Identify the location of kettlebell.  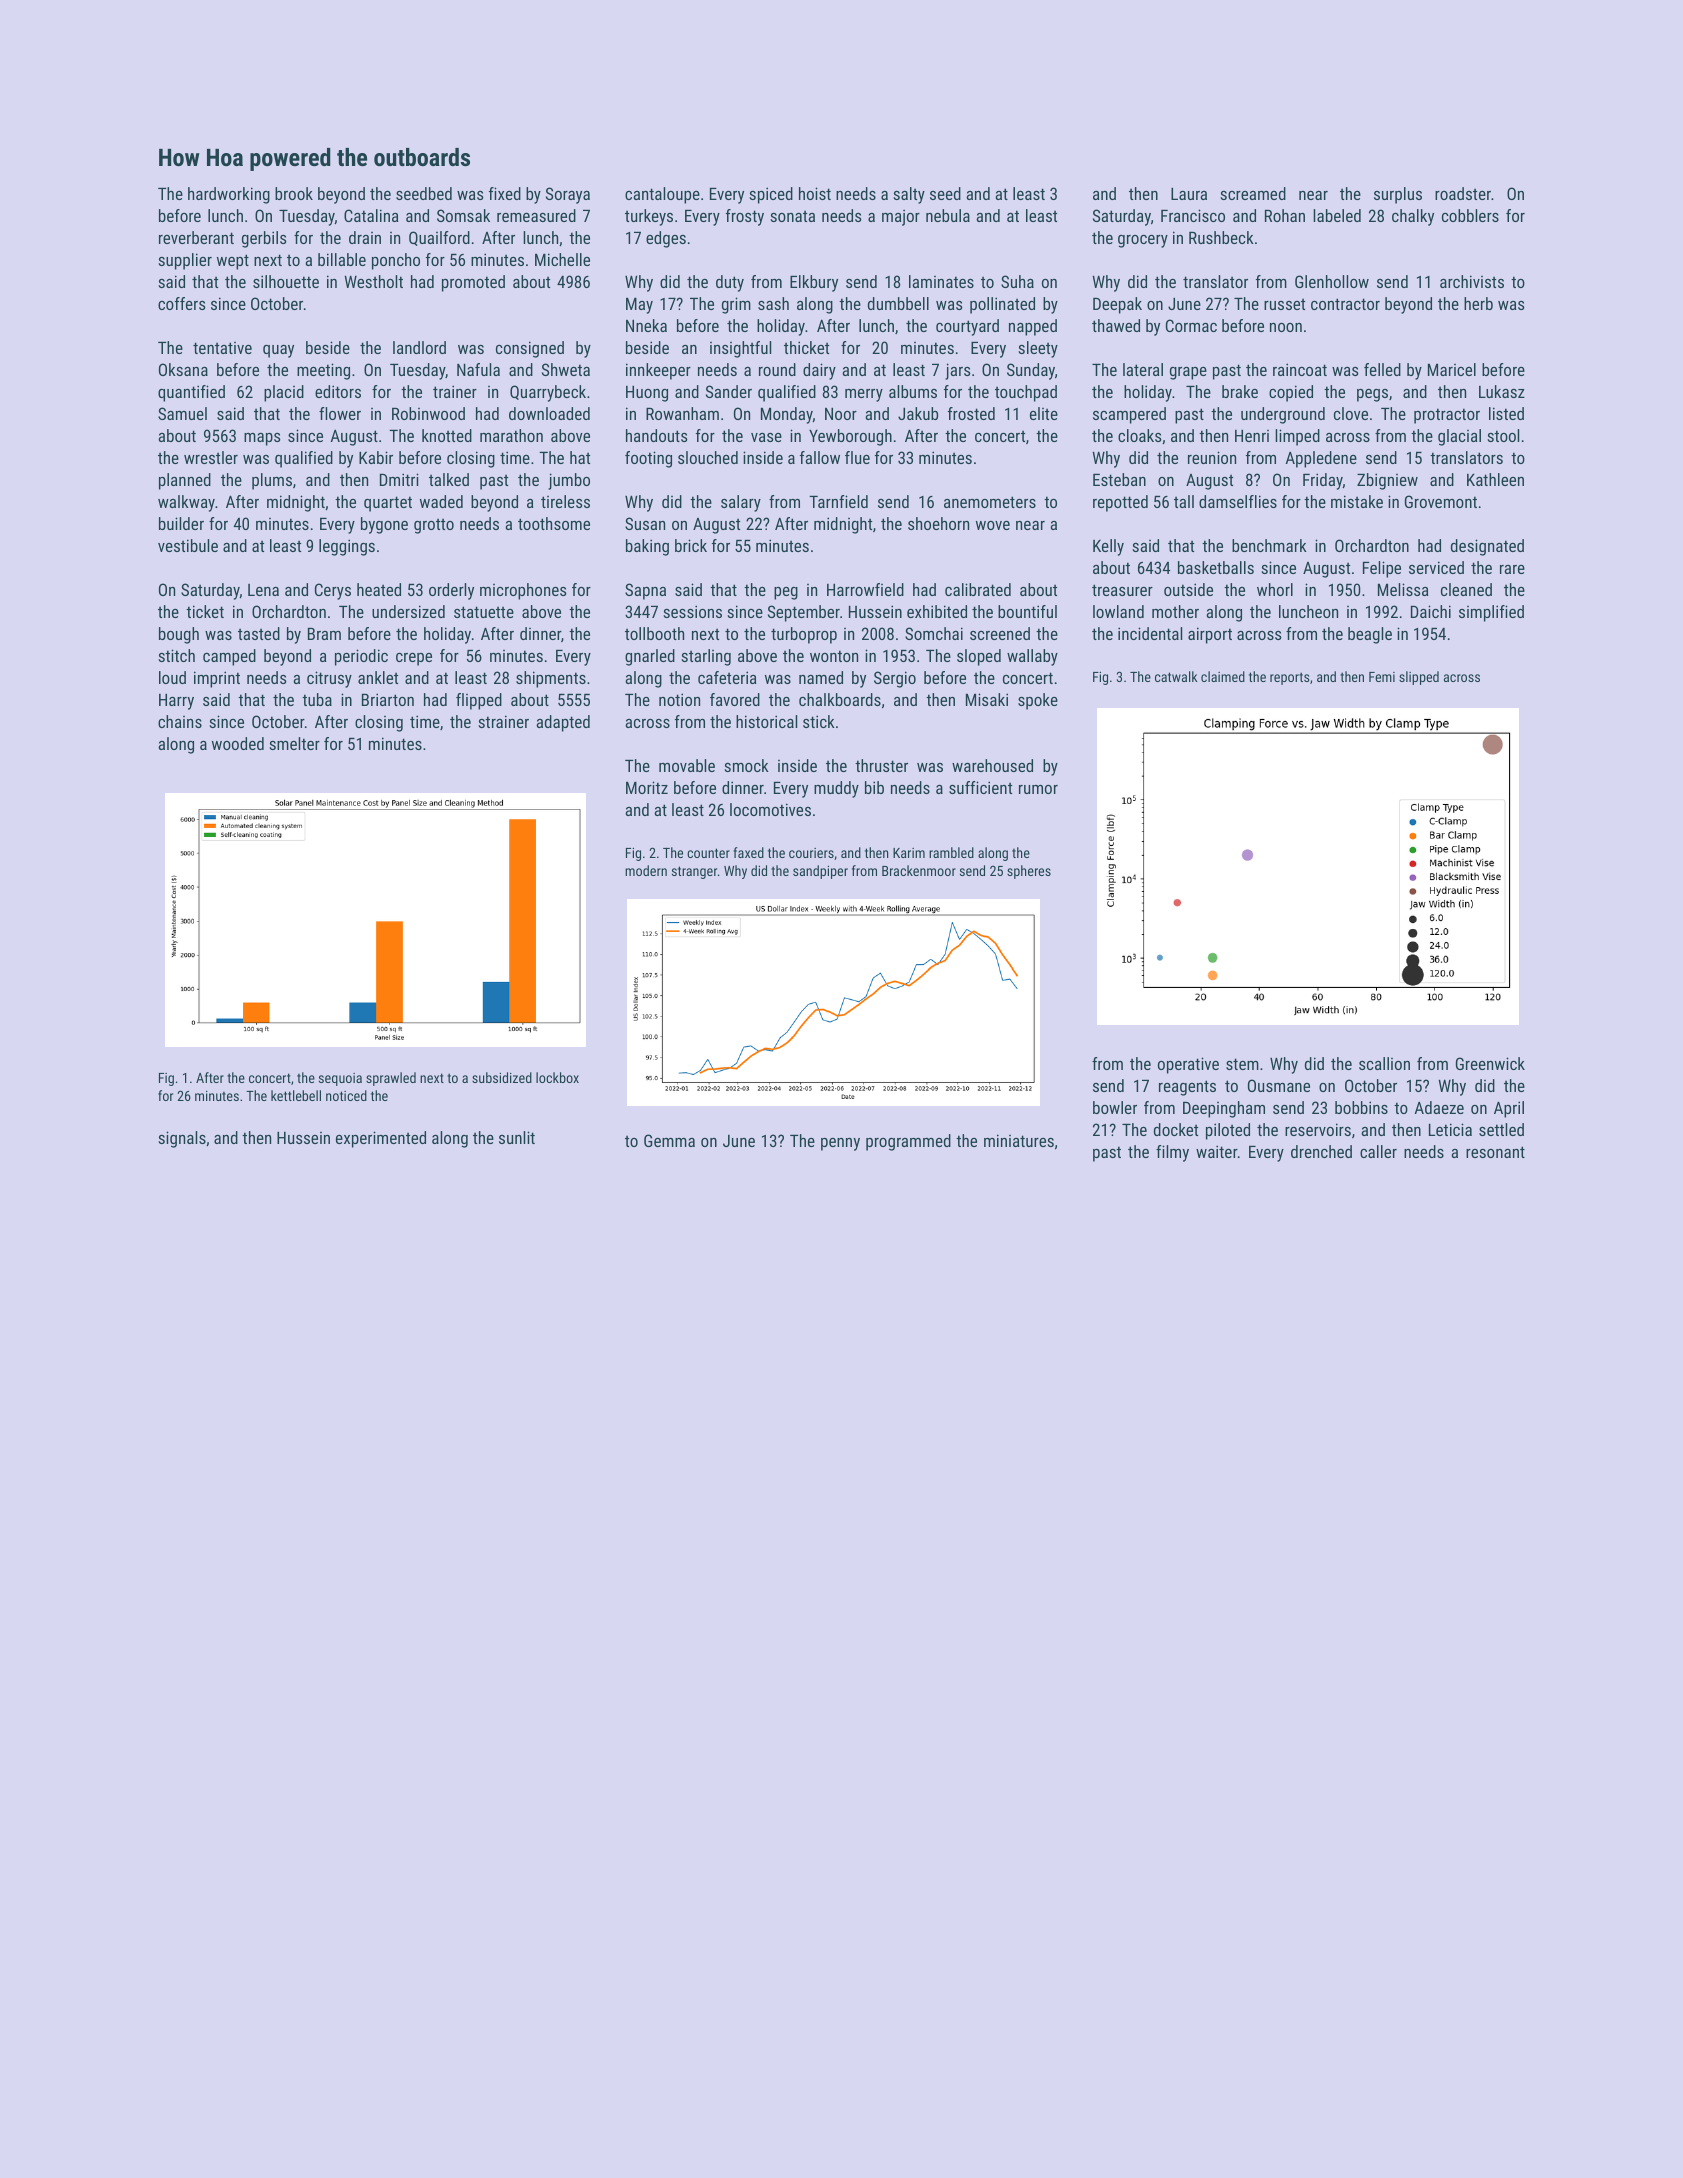
(296, 1095).
